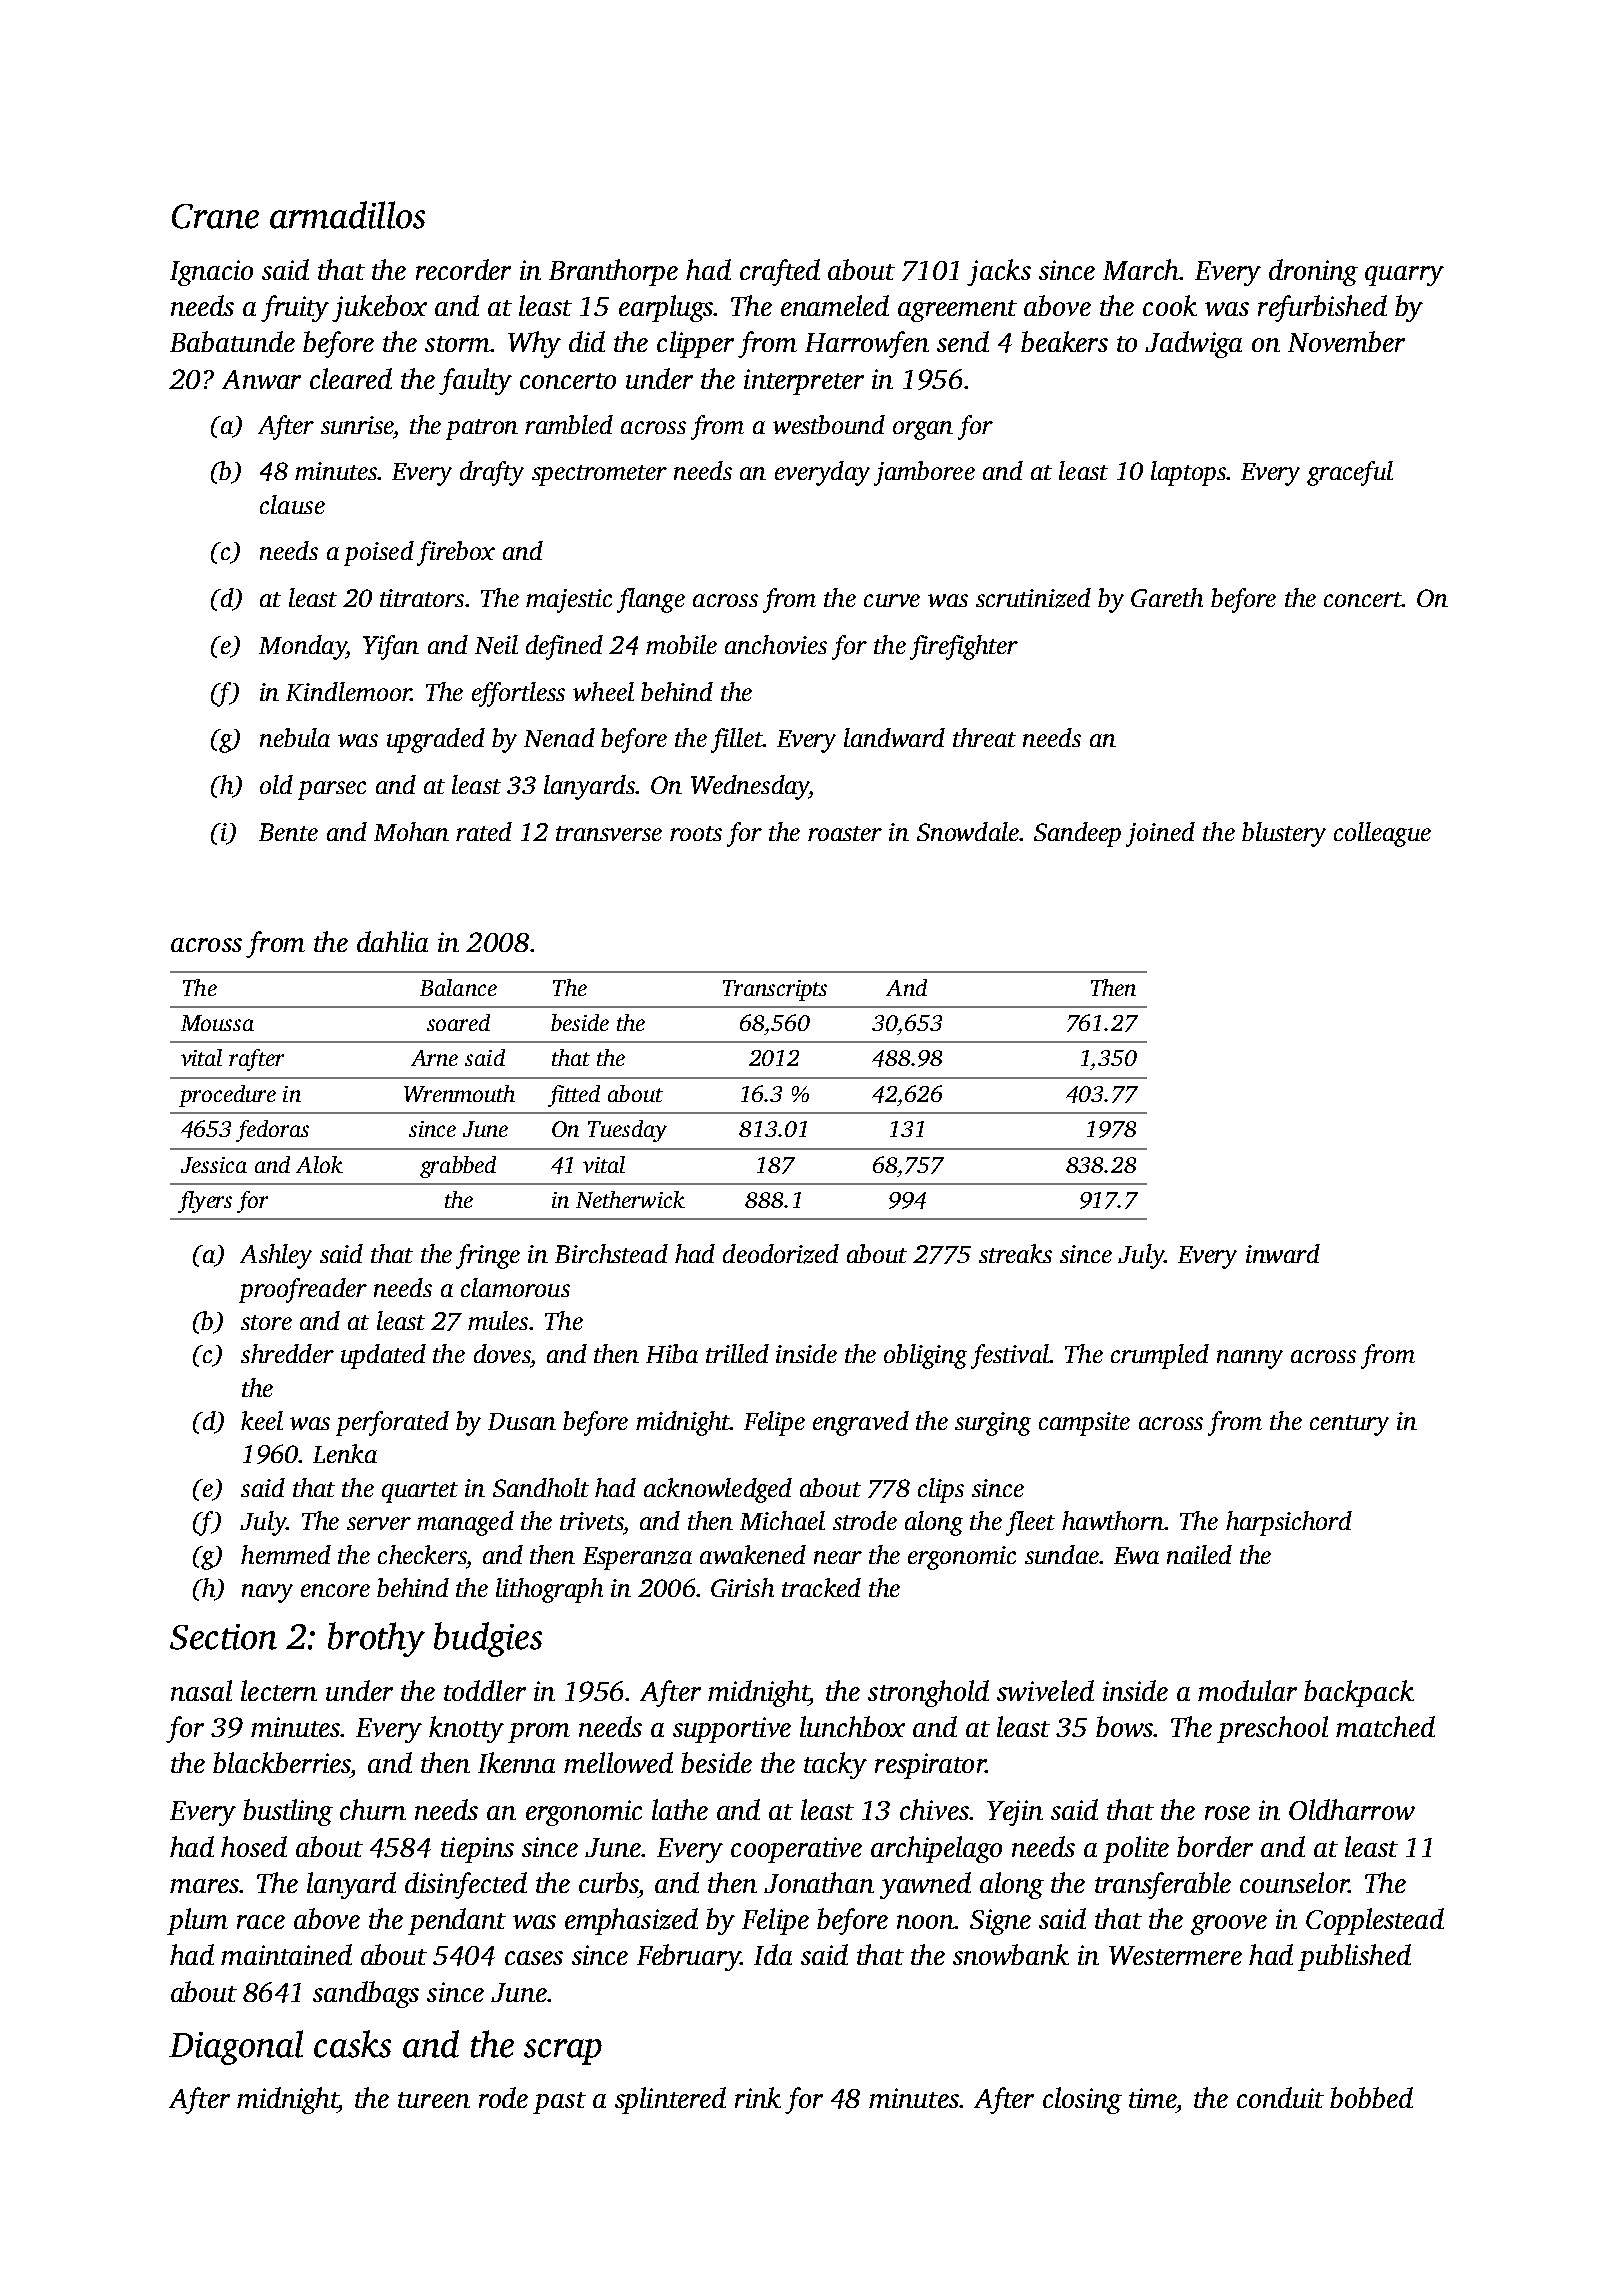 The height and width of the page is (2292, 1620). I want to click on disinfected, so click(466, 1885).
